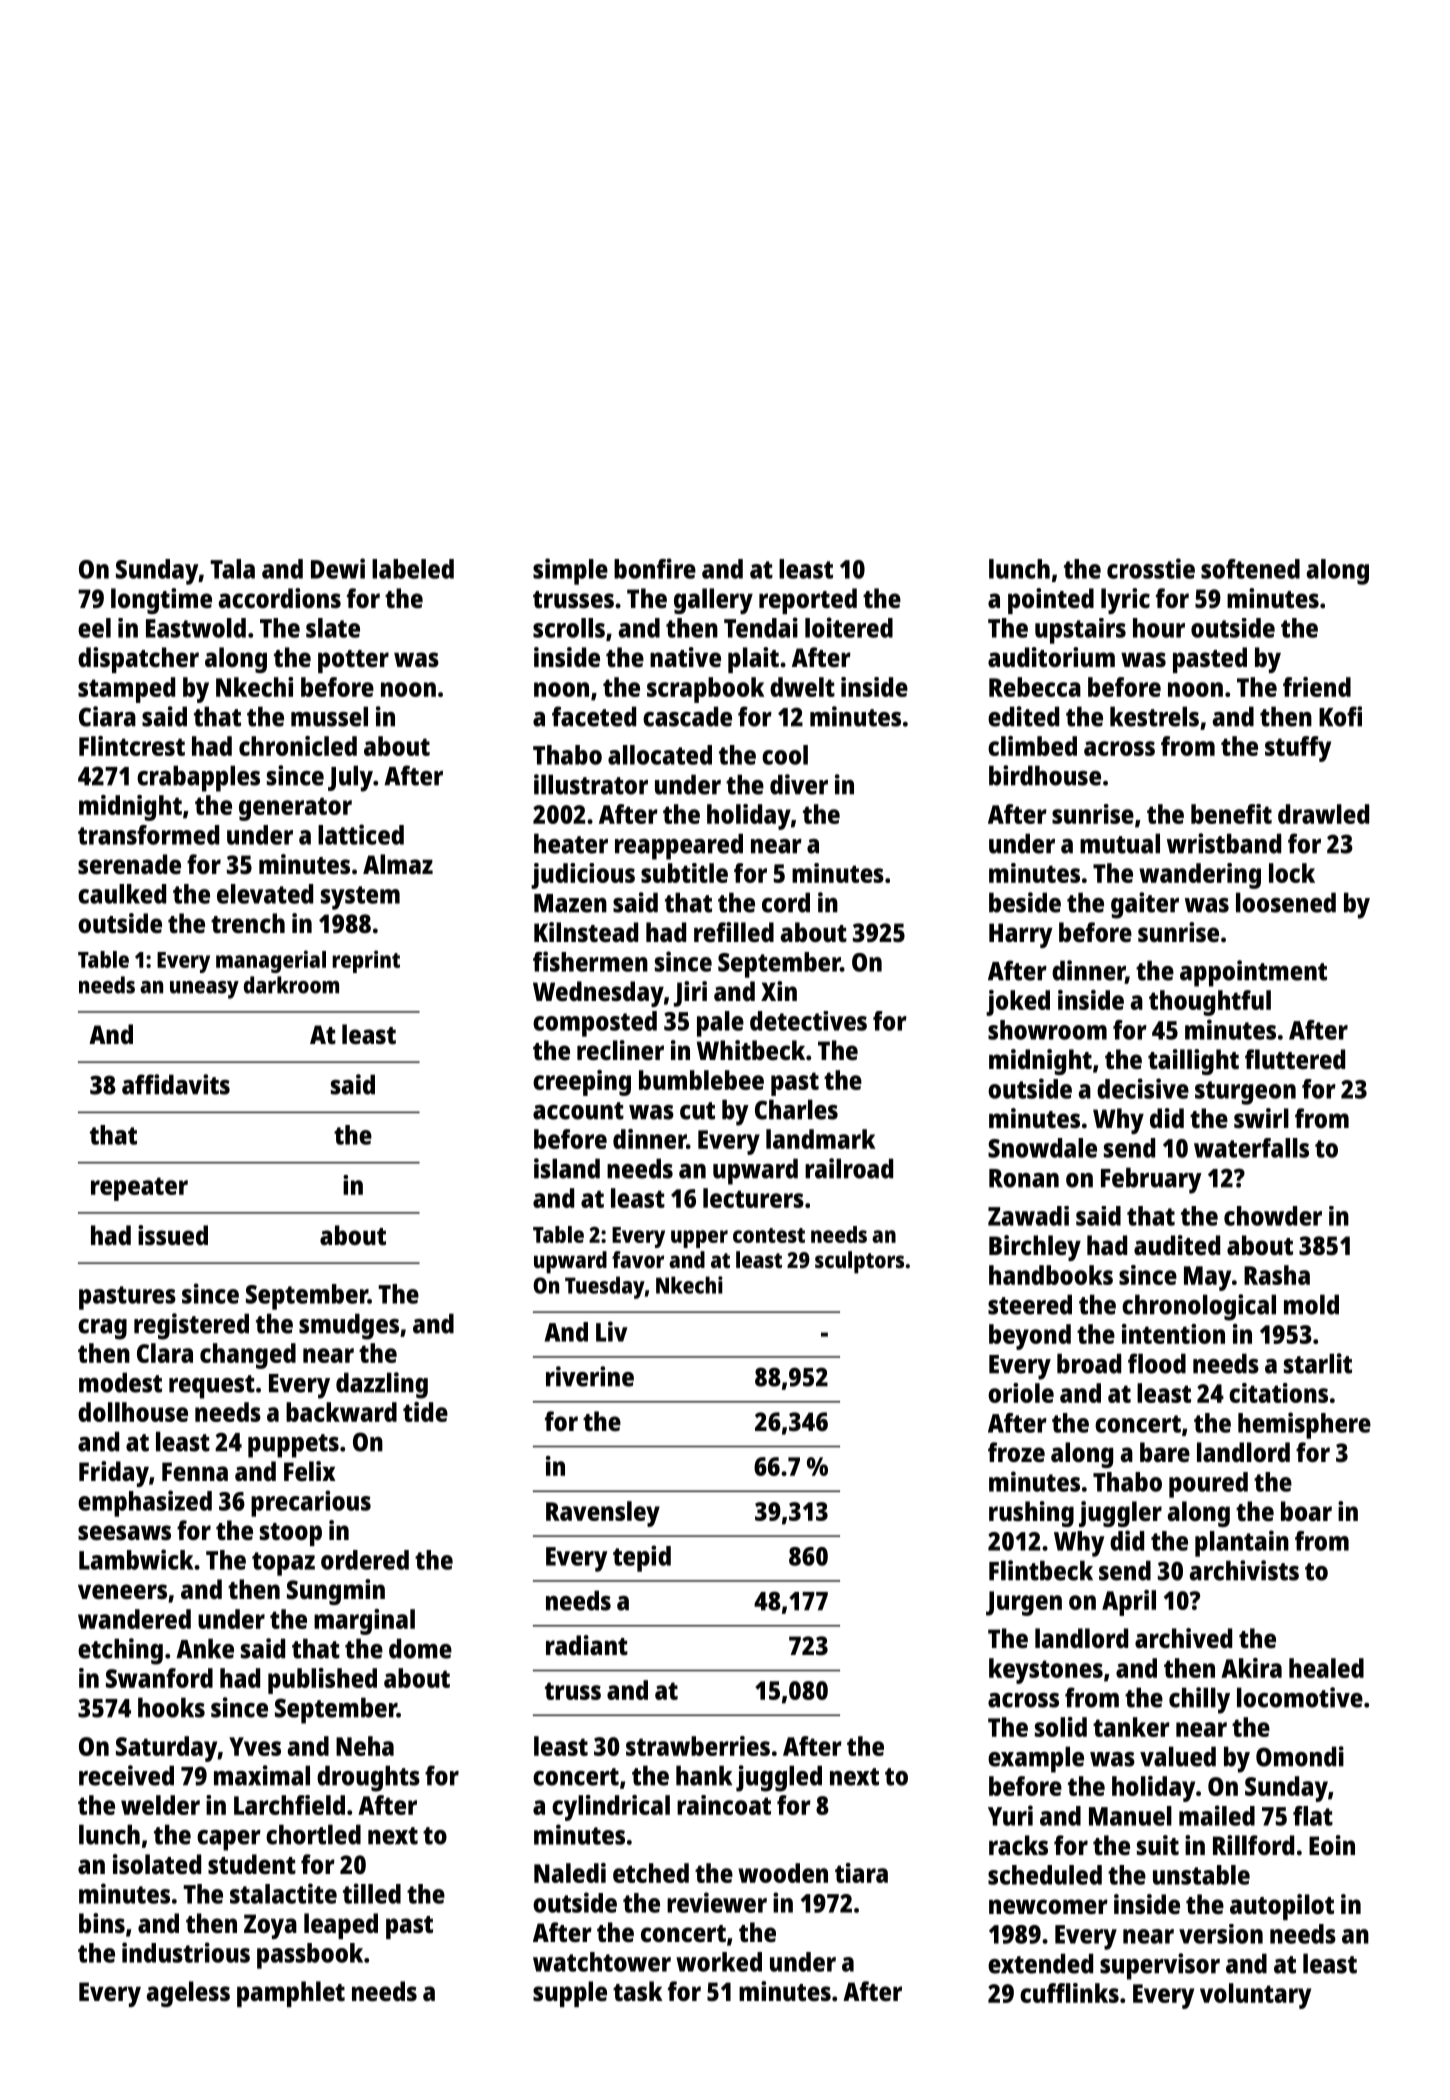  I want to click on upper, so click(699, 1239).
